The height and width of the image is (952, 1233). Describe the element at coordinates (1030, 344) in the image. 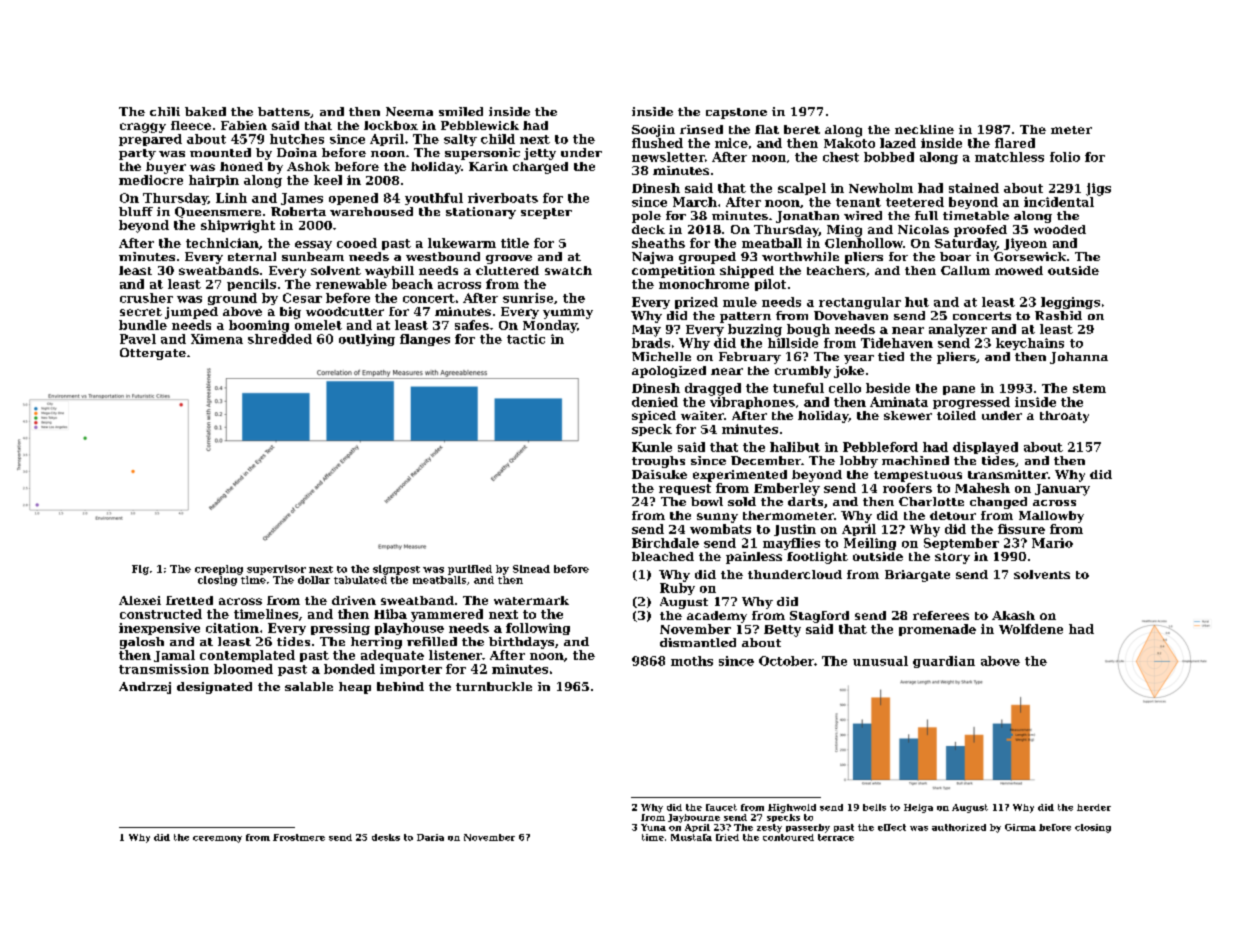

I see `keychains` at that location.
